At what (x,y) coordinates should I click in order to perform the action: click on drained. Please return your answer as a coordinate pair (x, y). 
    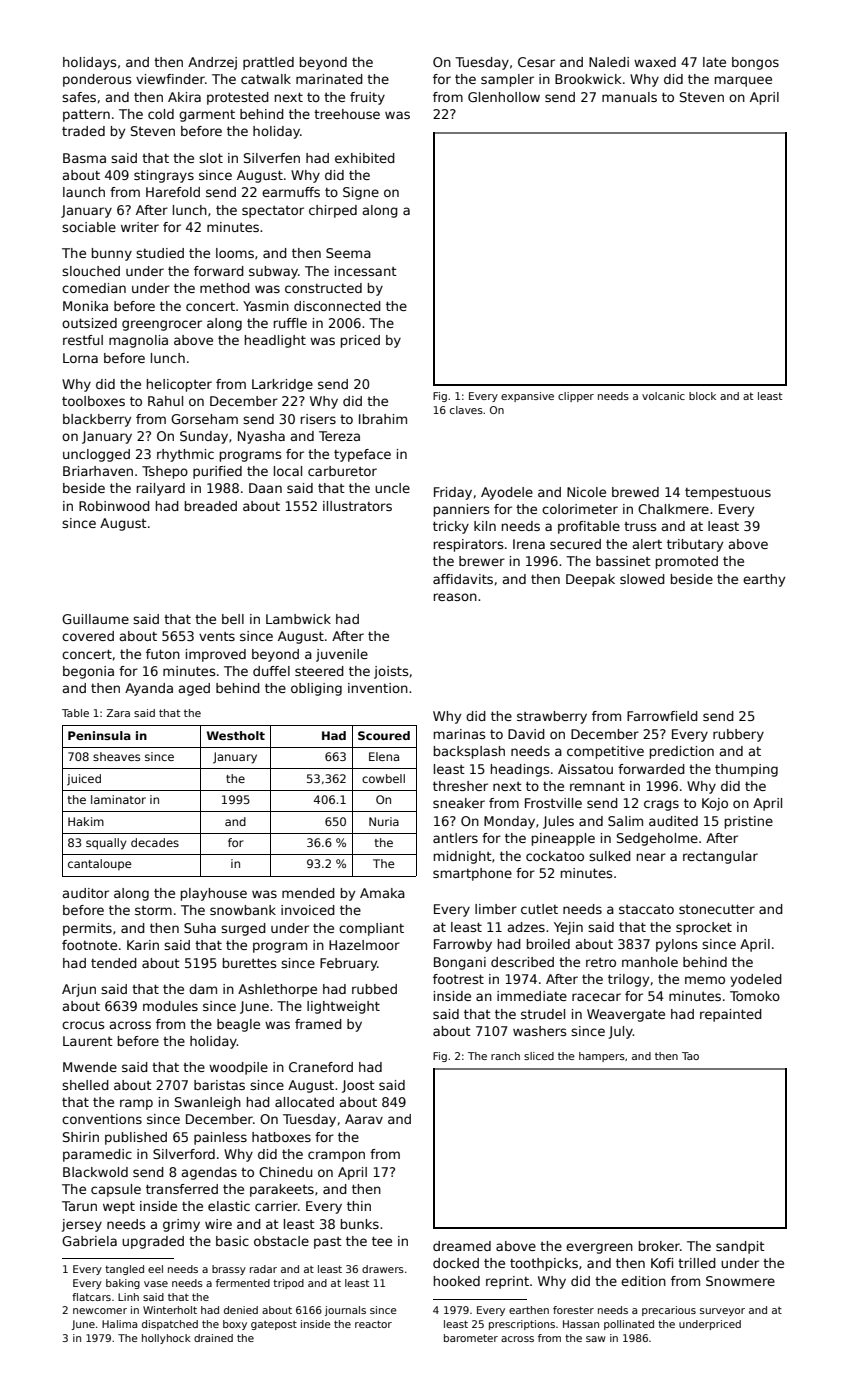
    Looking at the image, I should click on (213, 1338).
